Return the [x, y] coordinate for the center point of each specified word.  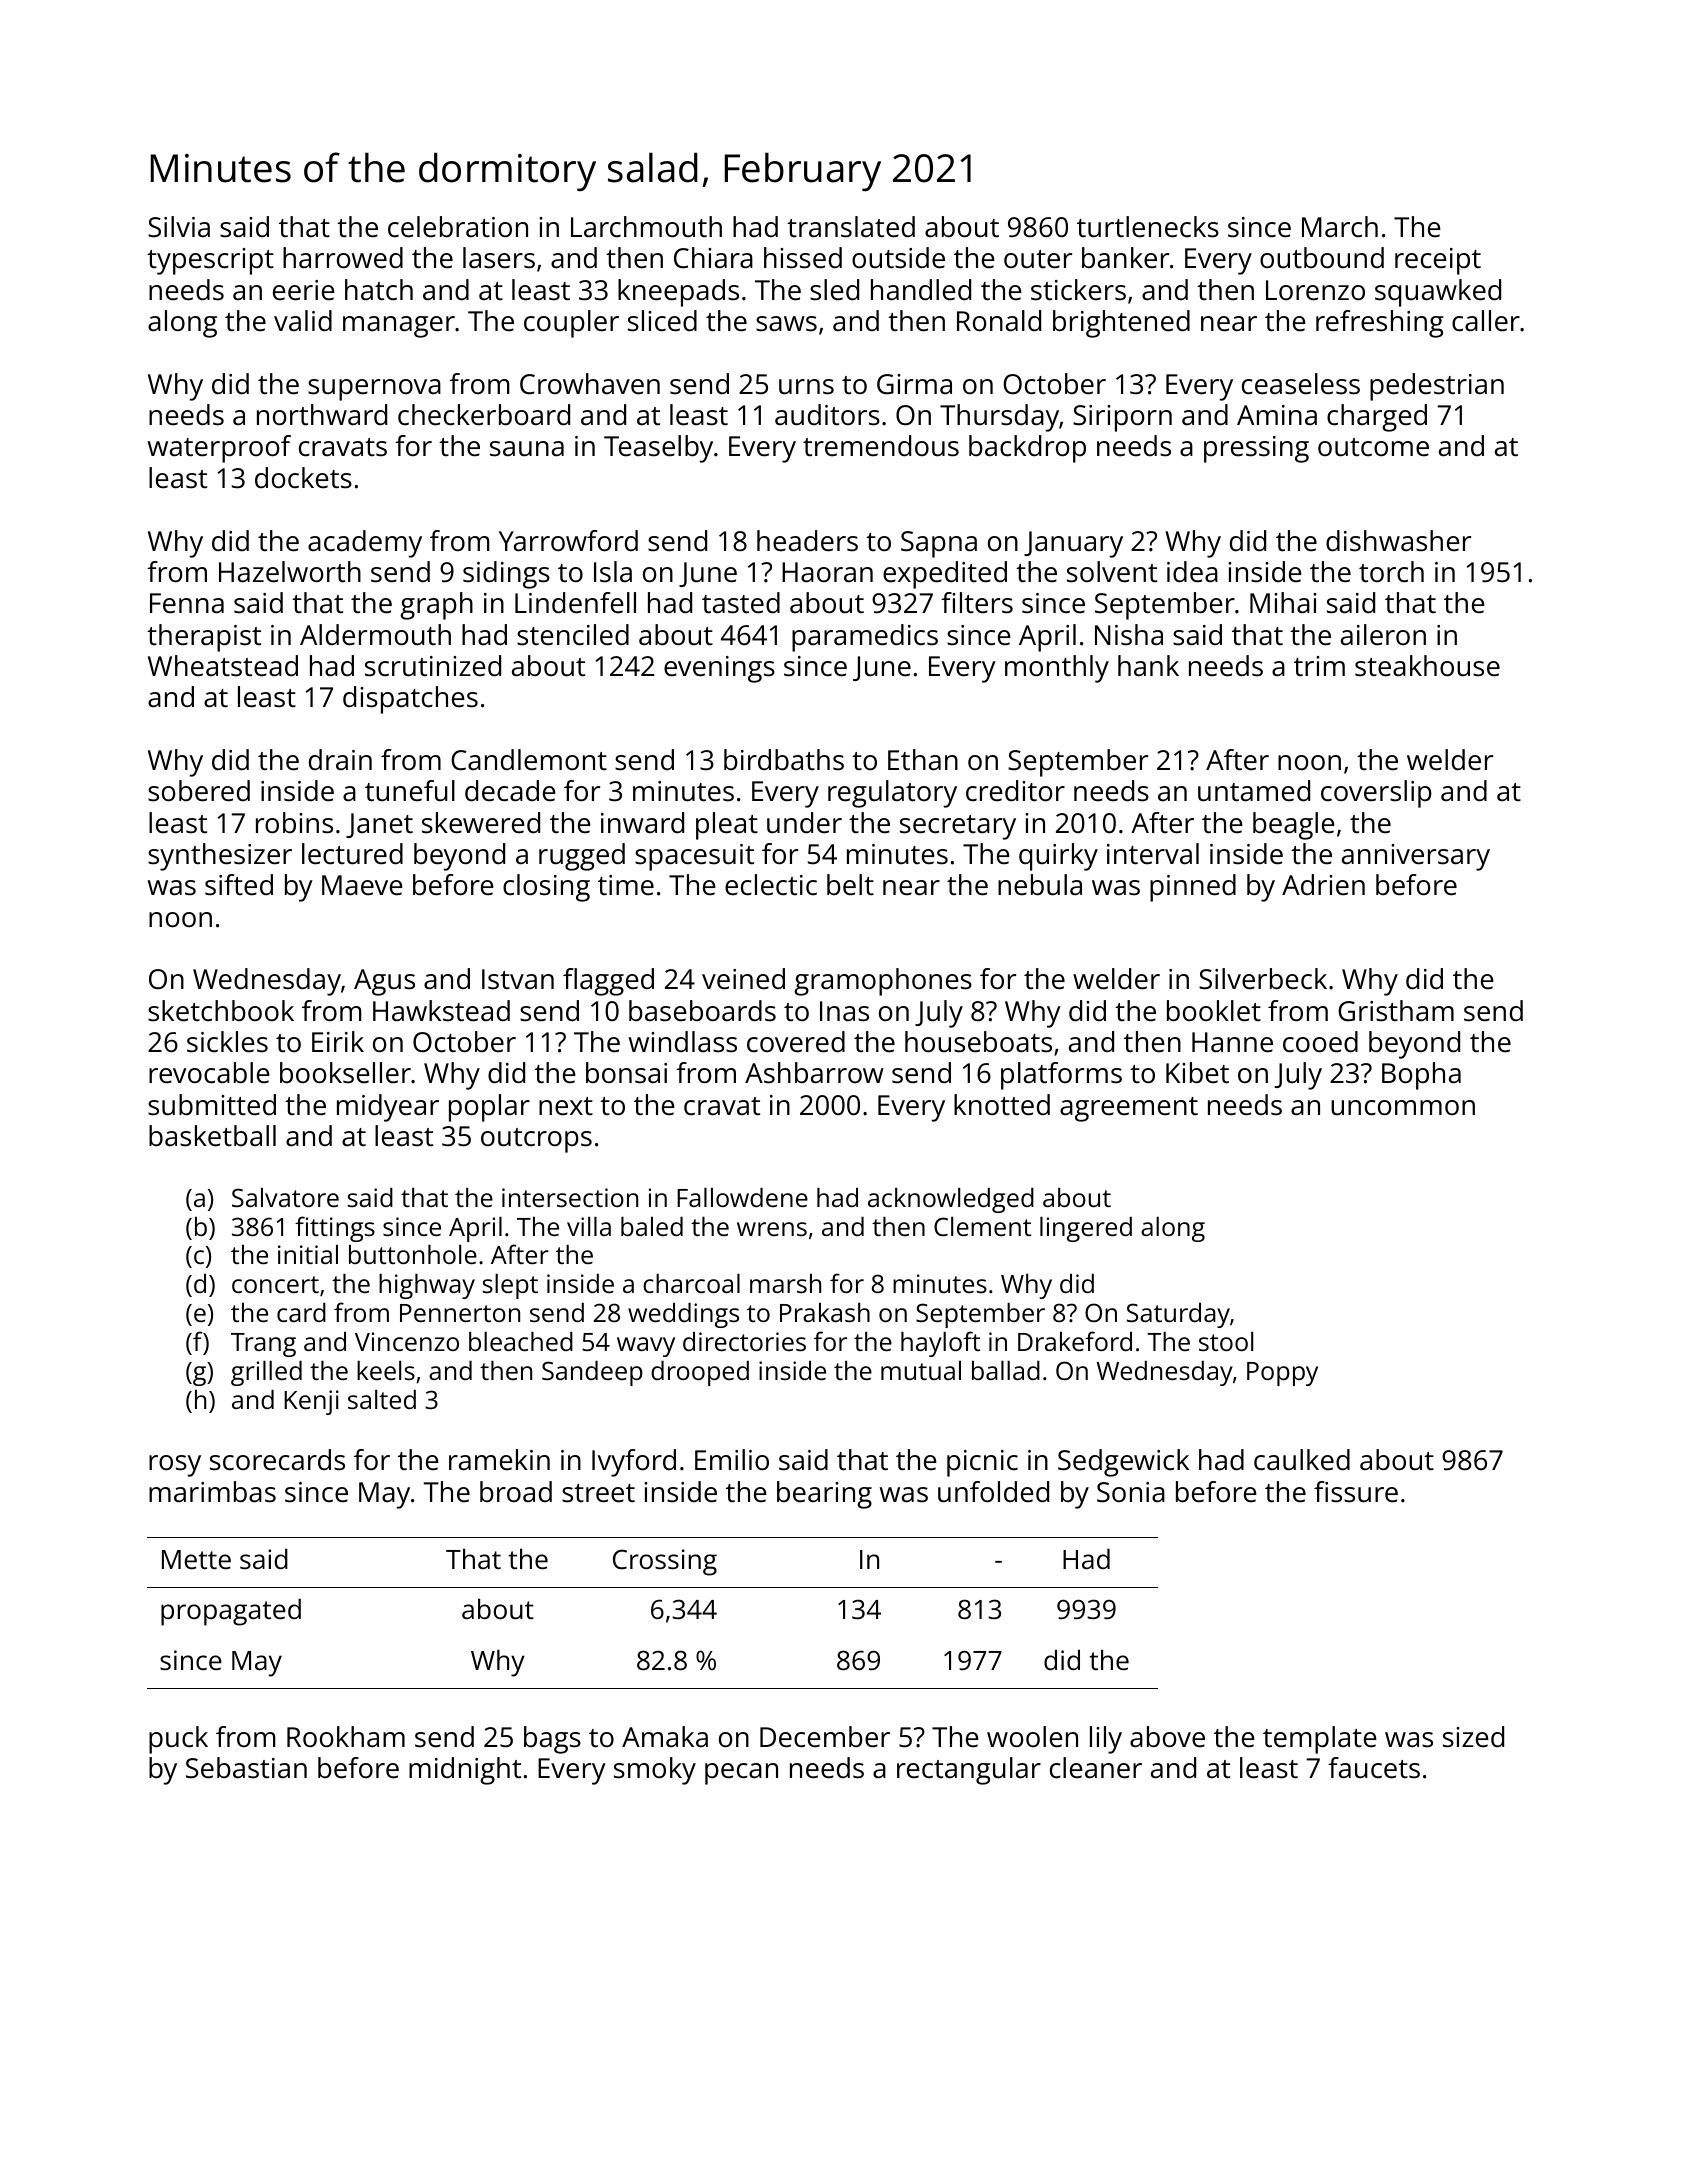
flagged [608, 982]
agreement [1129, 1109]
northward [322, 415]
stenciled [573, 635]
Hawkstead [441, 1011]
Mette [196, 1560]
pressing [1256, 449]
